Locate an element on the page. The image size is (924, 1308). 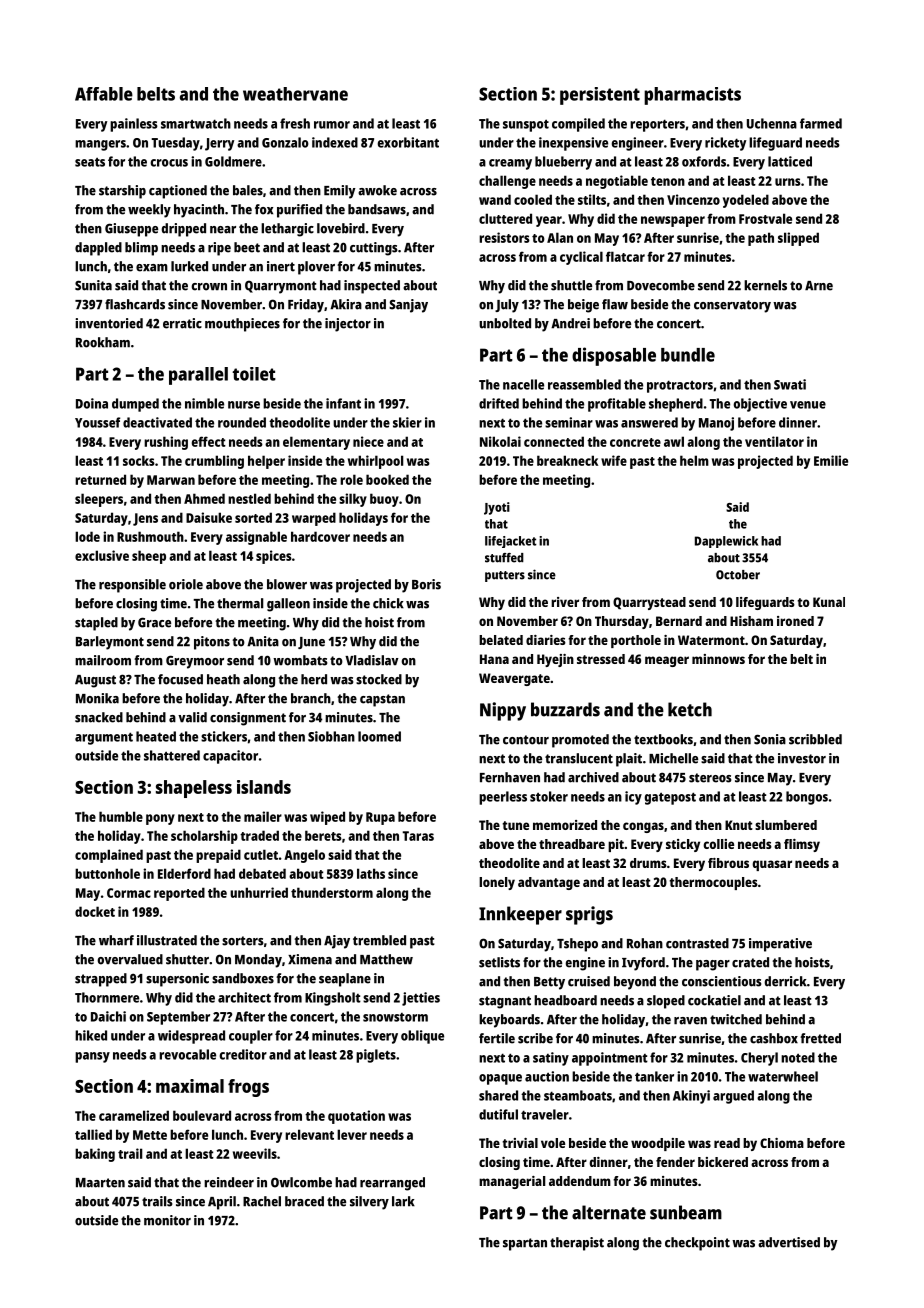
braced is located at coordinates (304, 1201).
